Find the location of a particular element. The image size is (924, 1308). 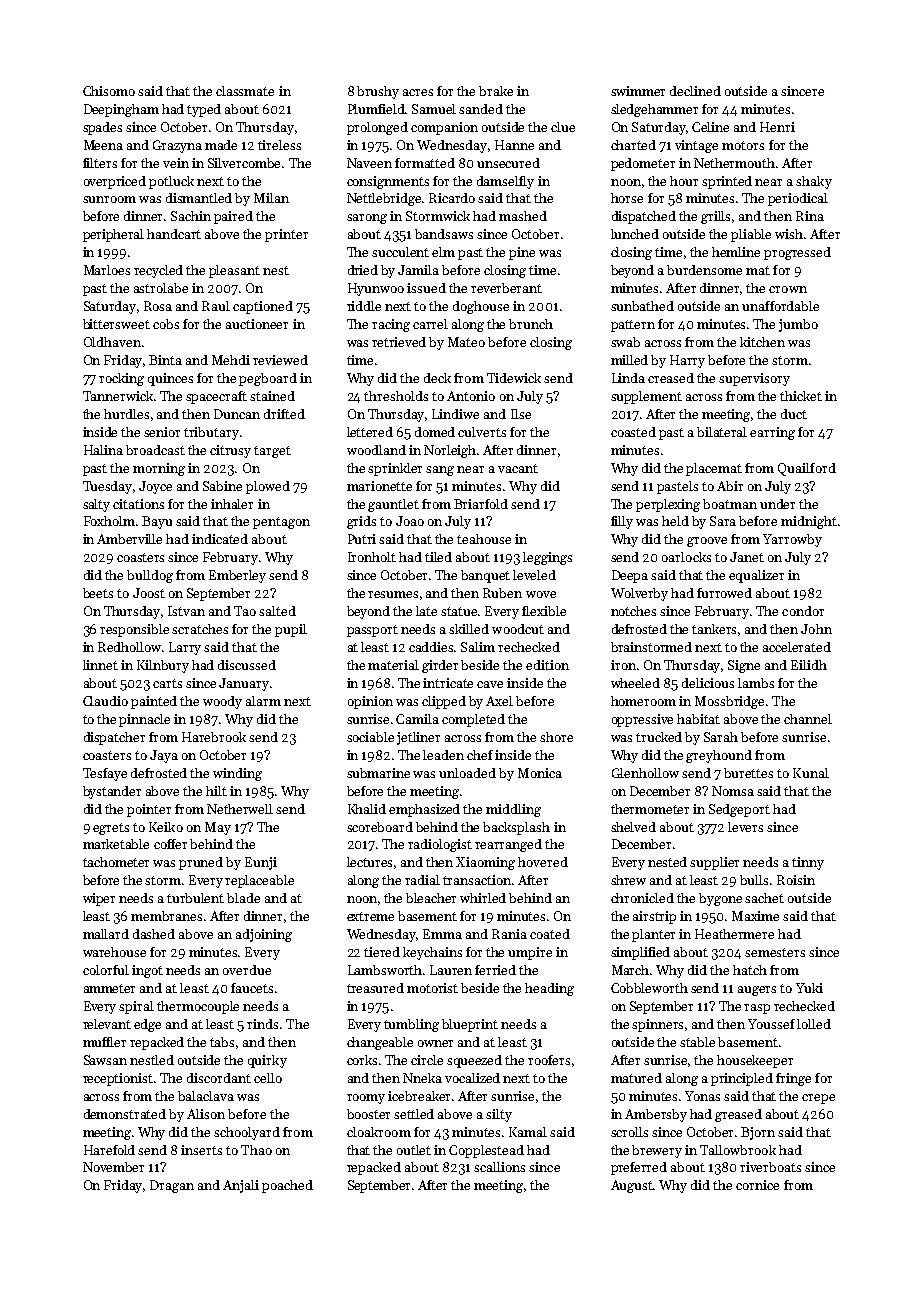

Roisin is located at coordinates (796, 880).
